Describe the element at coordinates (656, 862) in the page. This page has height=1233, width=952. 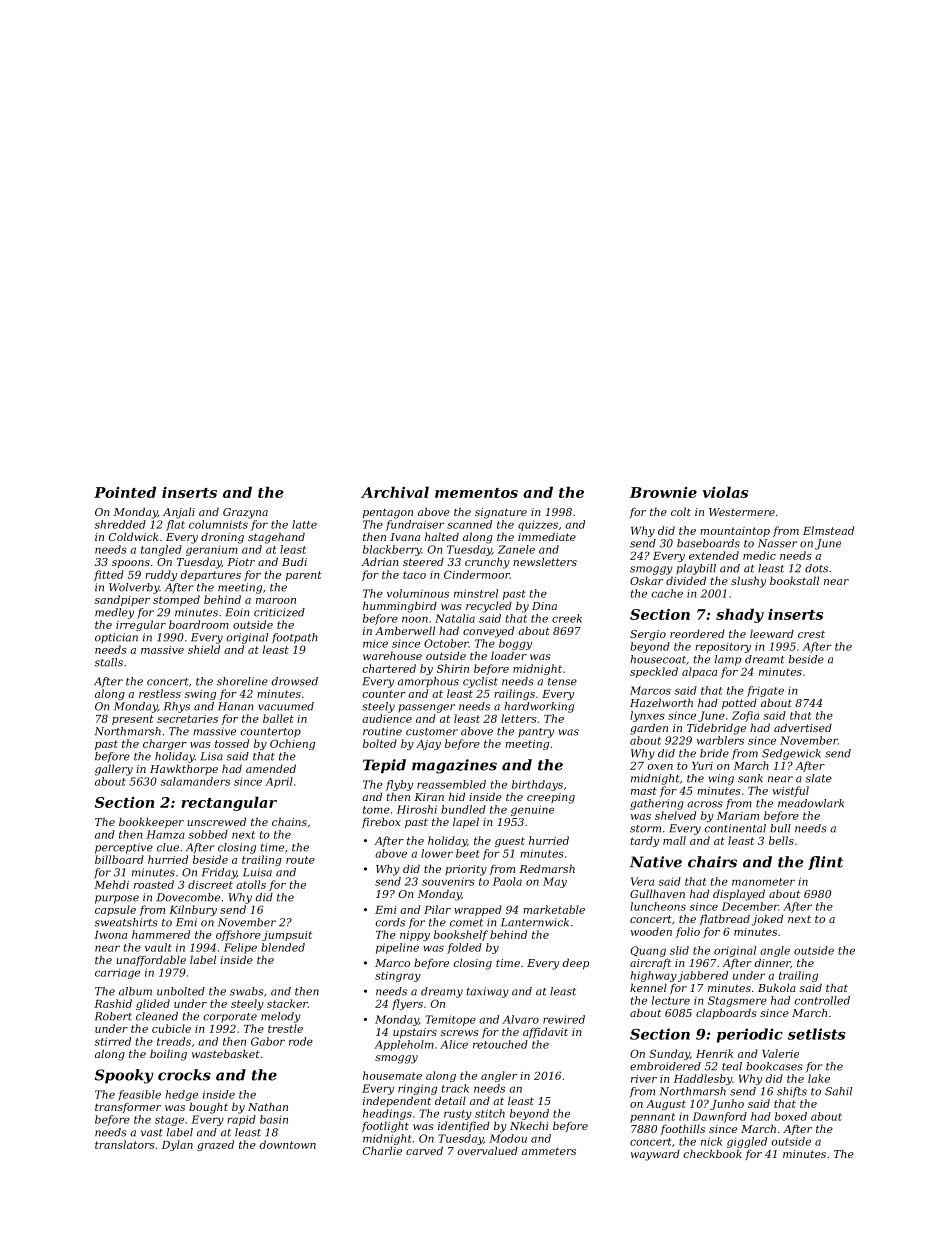
I see `Native` at that location.
